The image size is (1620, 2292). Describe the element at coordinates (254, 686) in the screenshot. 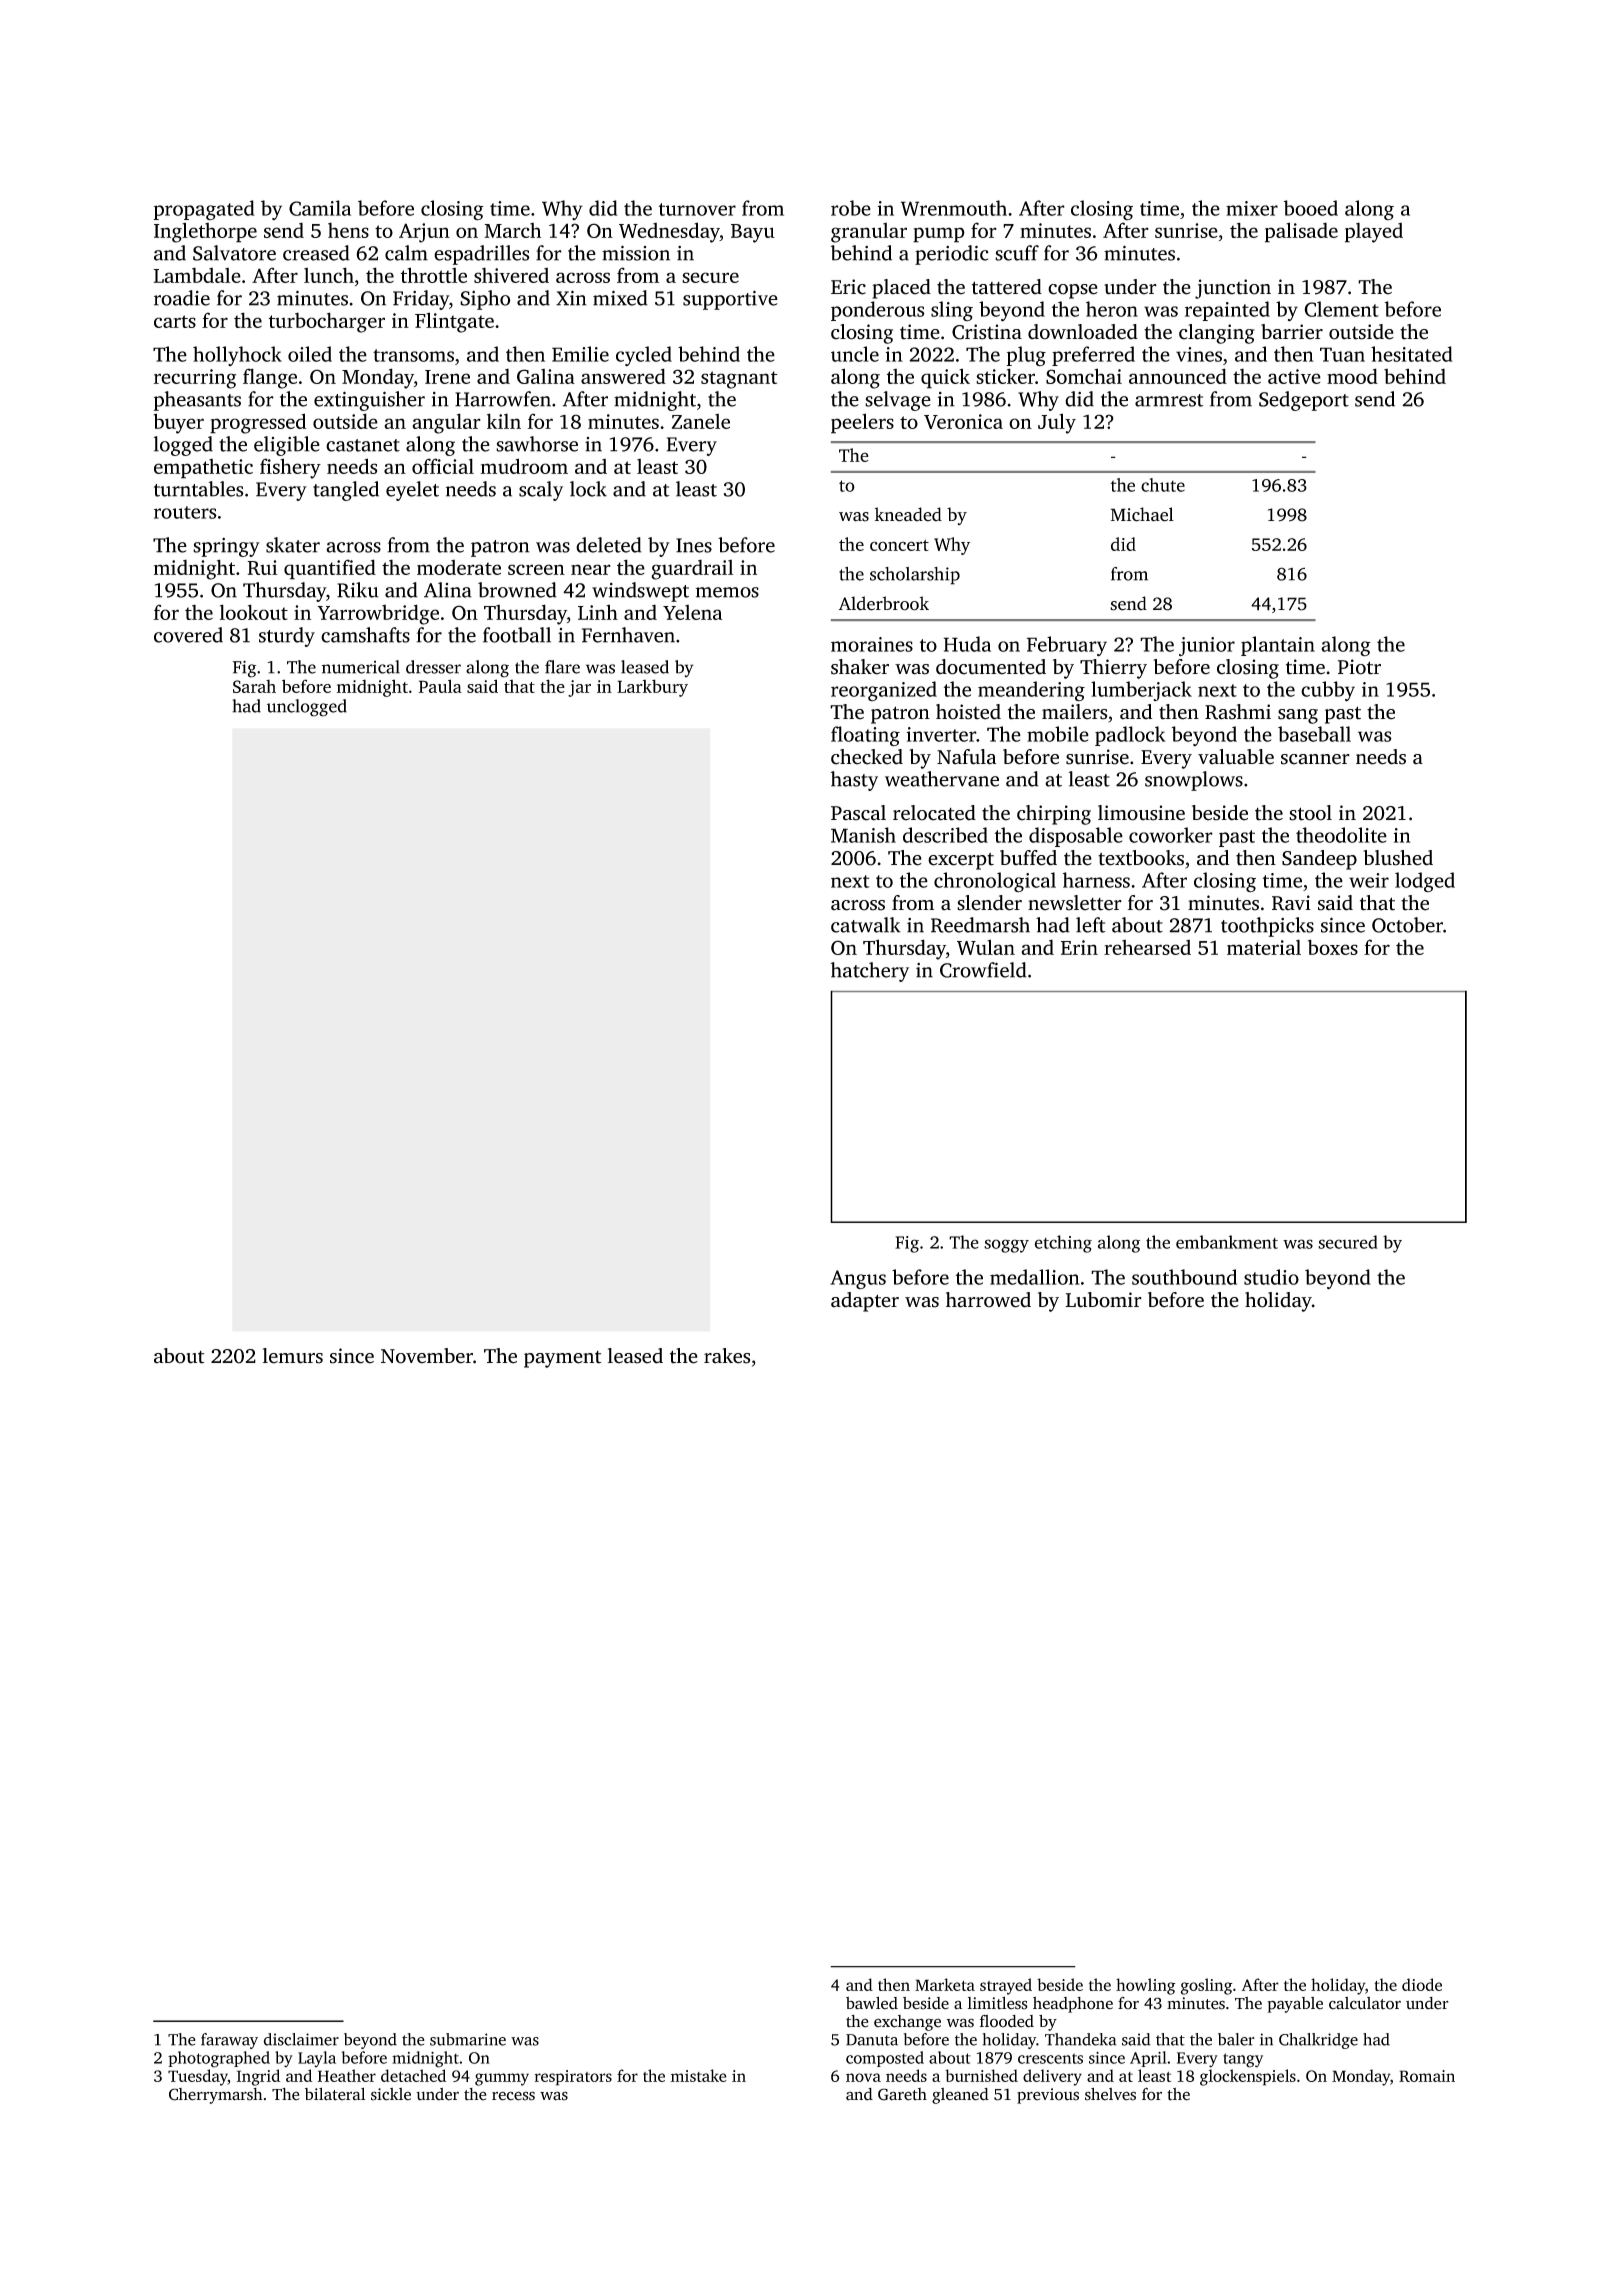

I see `Sarah` at that location.
